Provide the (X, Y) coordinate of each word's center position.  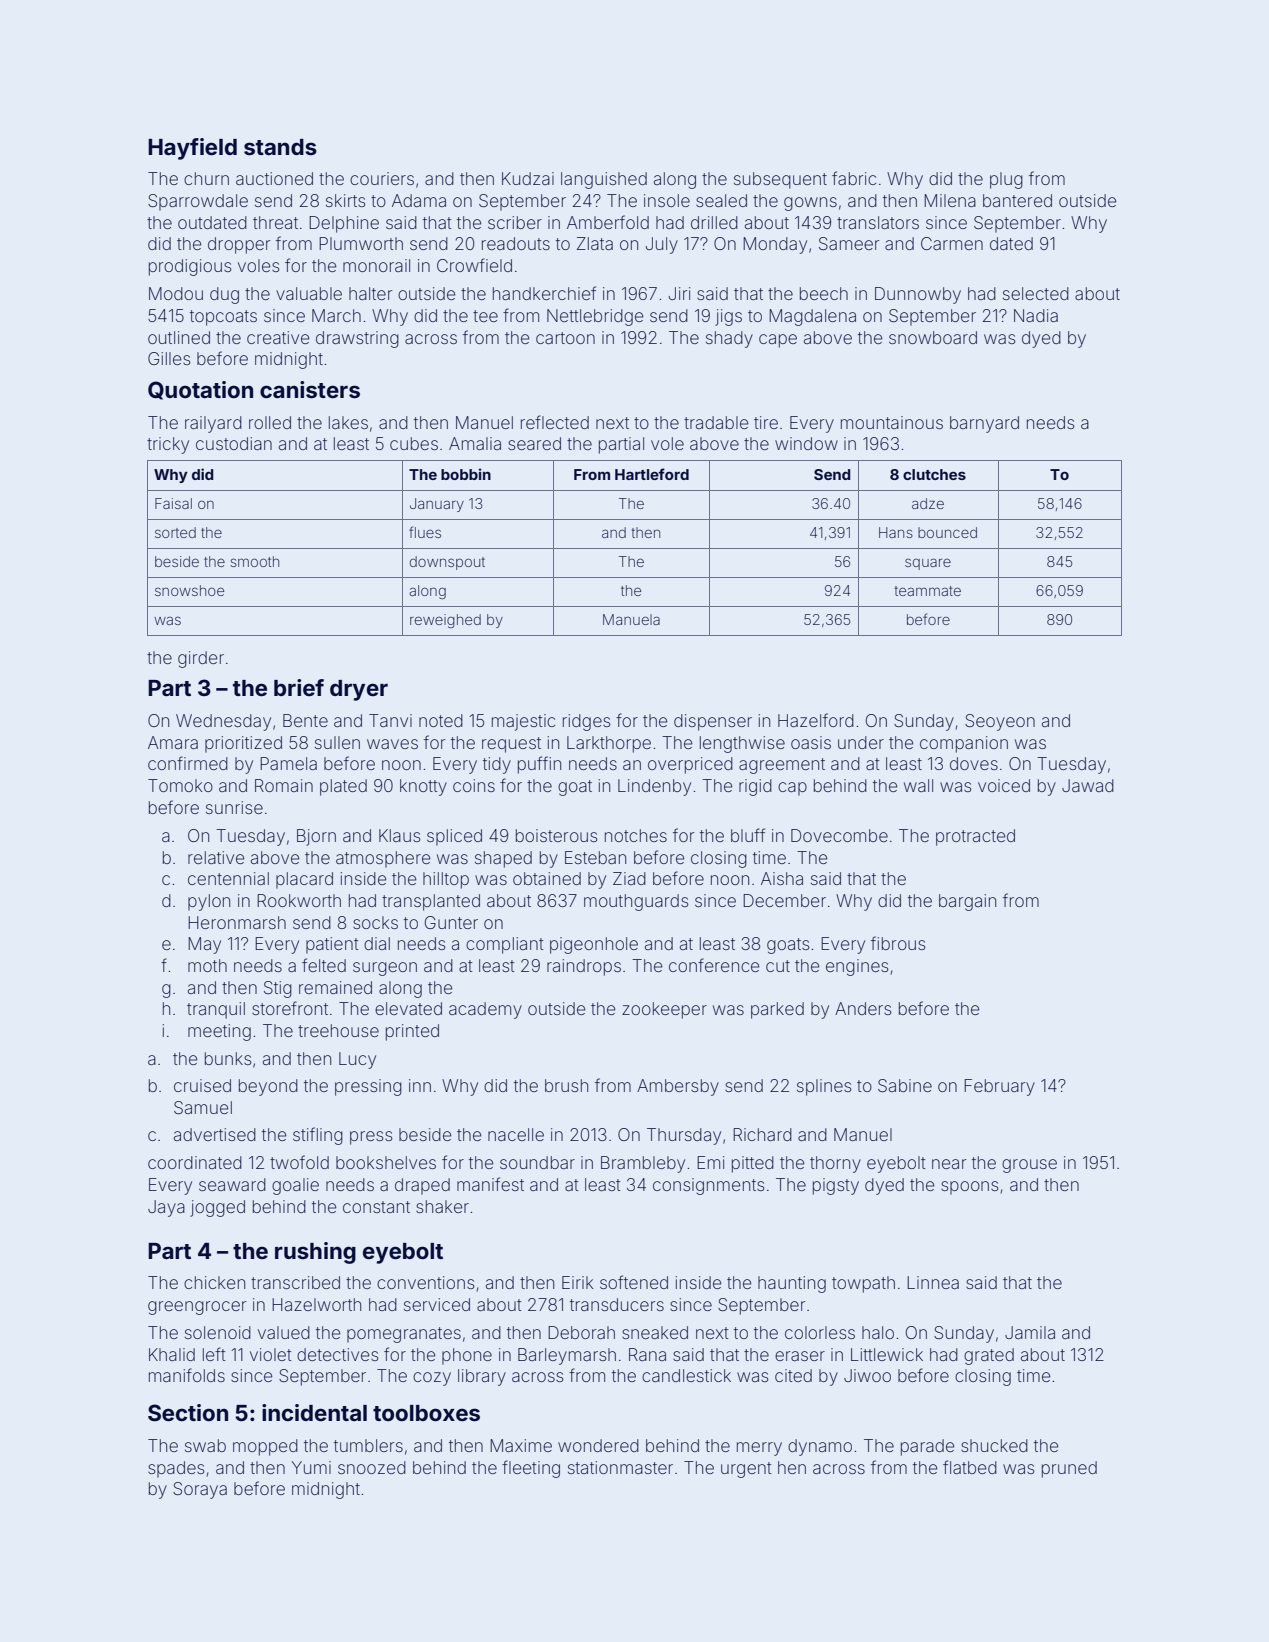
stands (280, 147)
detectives (337, 1354)
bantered (1017, 200)
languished (604, 180)
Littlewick (887, 1354)
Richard (762, 1134)
